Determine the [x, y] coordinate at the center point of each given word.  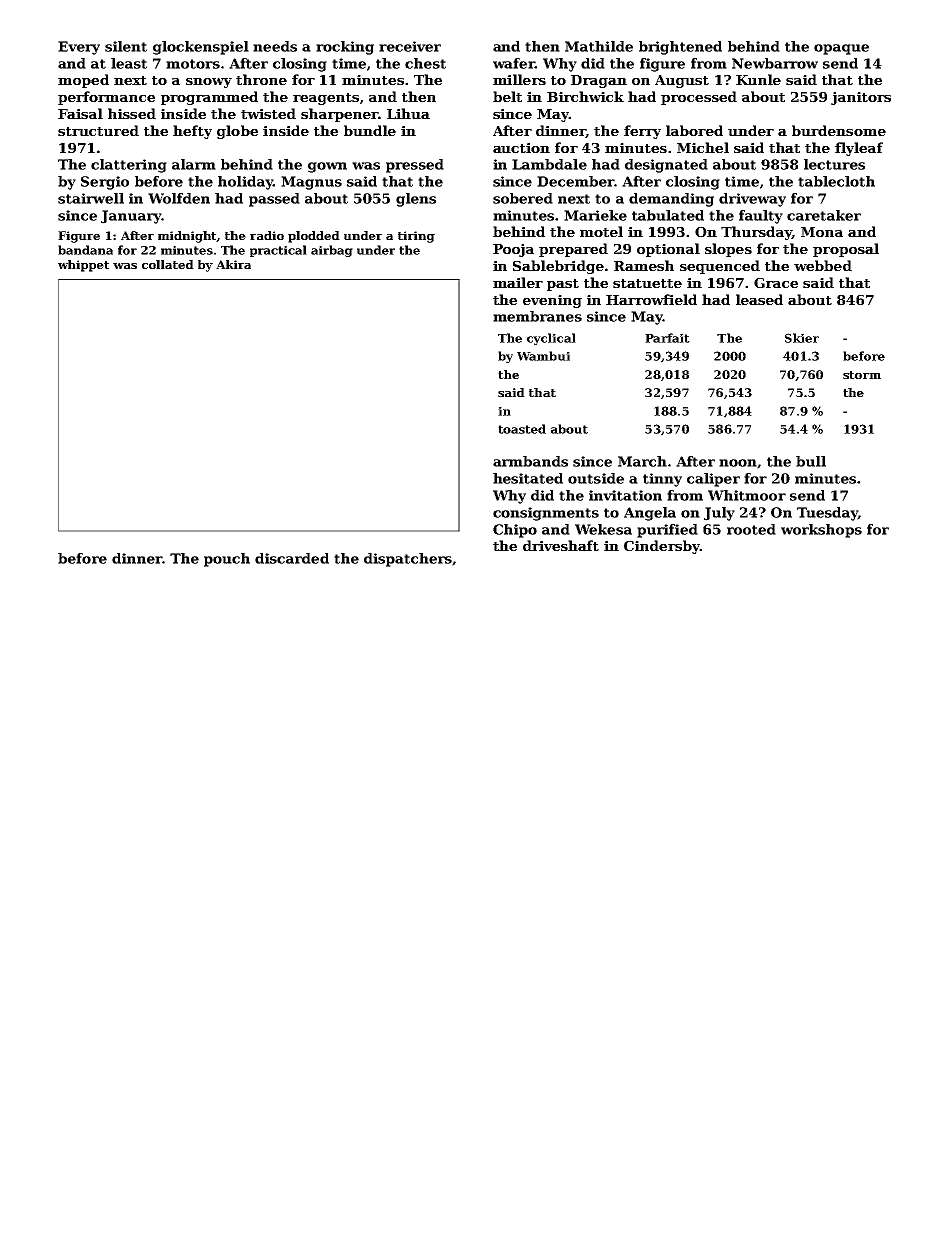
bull [811, 461]
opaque [841, 49]
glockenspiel [201, 48]
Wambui [543, 356]
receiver [410, 46]
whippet [83, 266]
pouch [227, 560]
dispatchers [408, 560]
